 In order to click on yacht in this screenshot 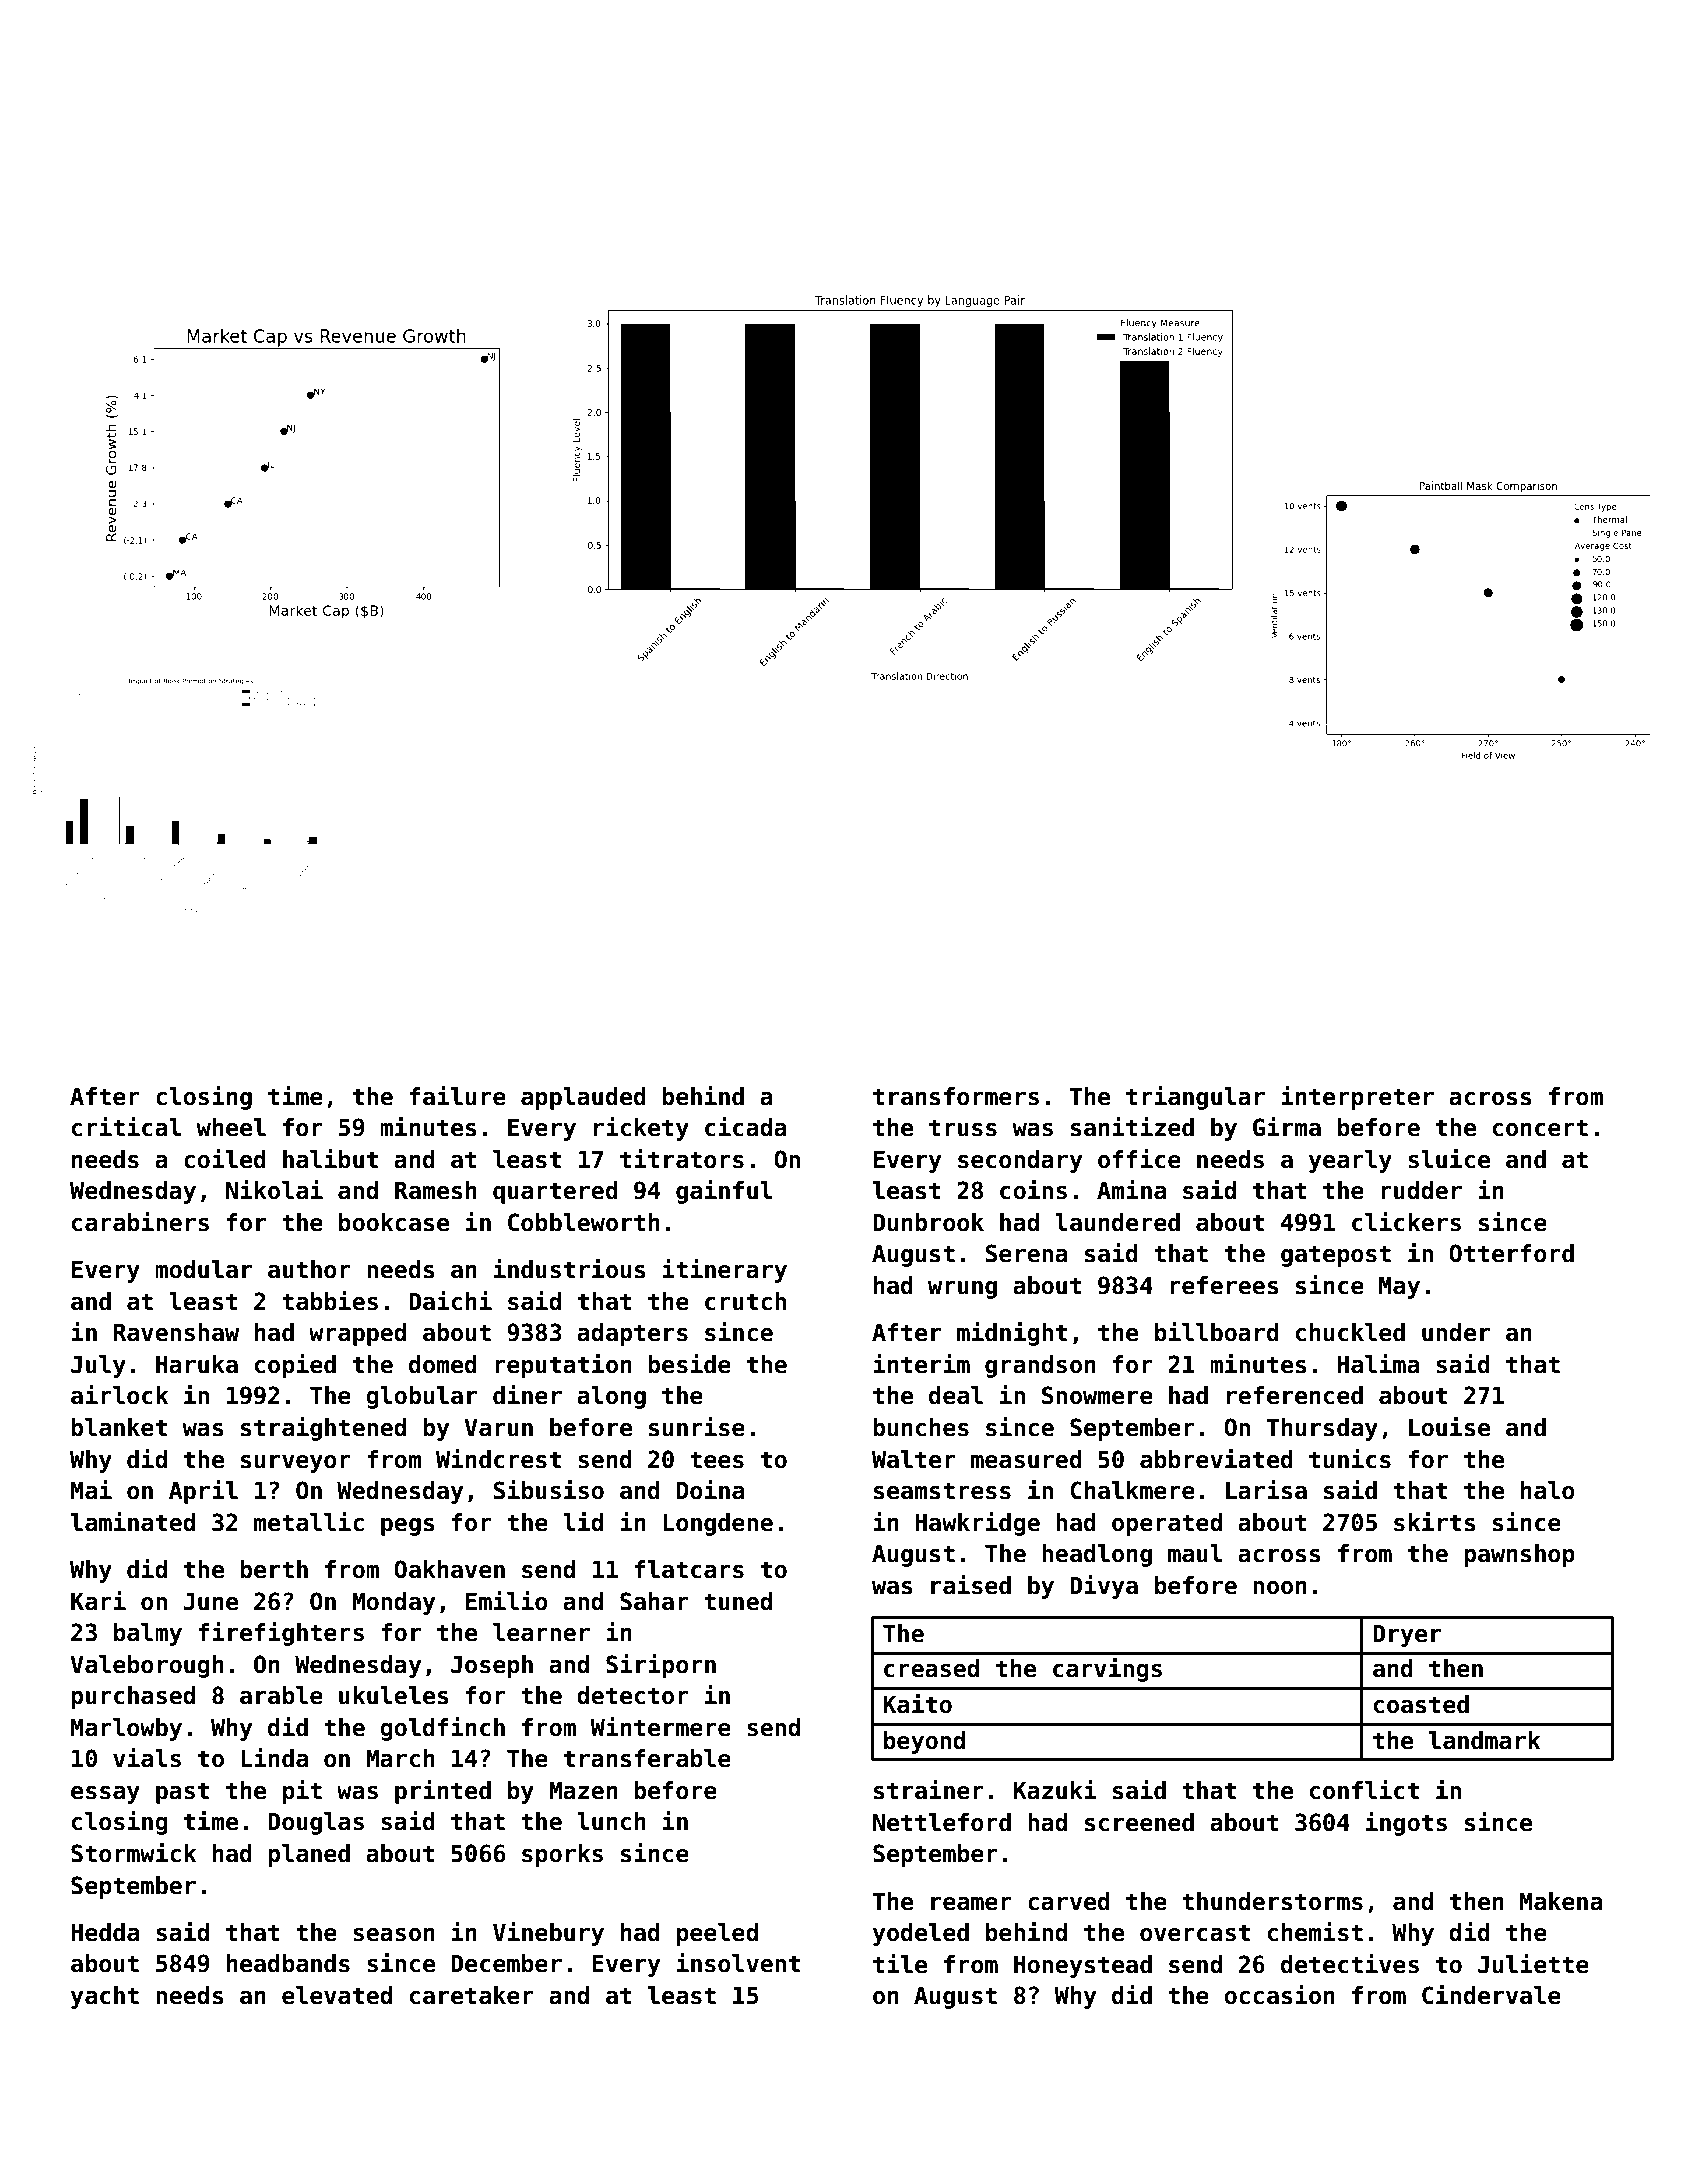, I will do `click(105, 1997)`.
